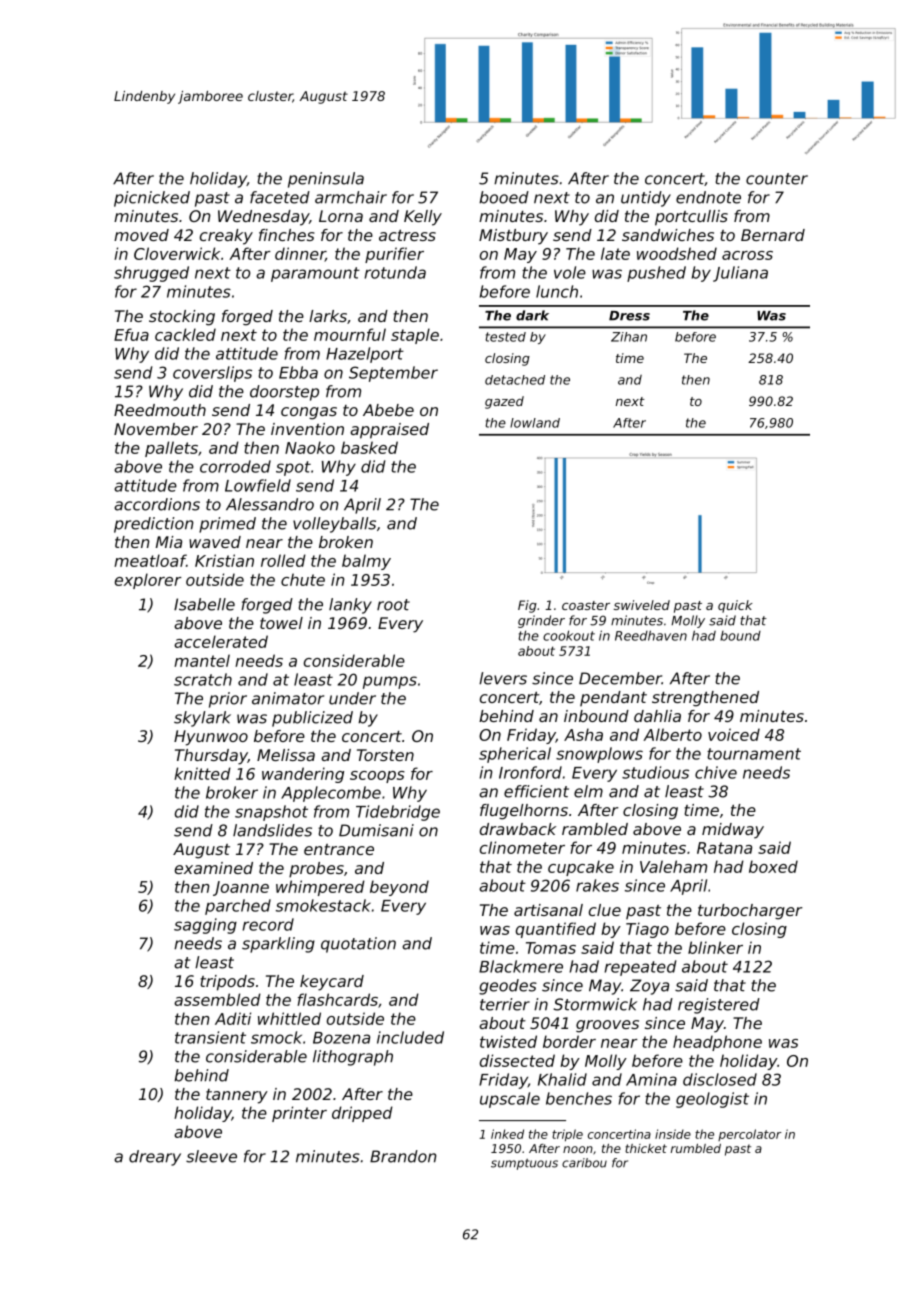 The image size is (924, 1311). I want to click on moved, so click(141, 235).
